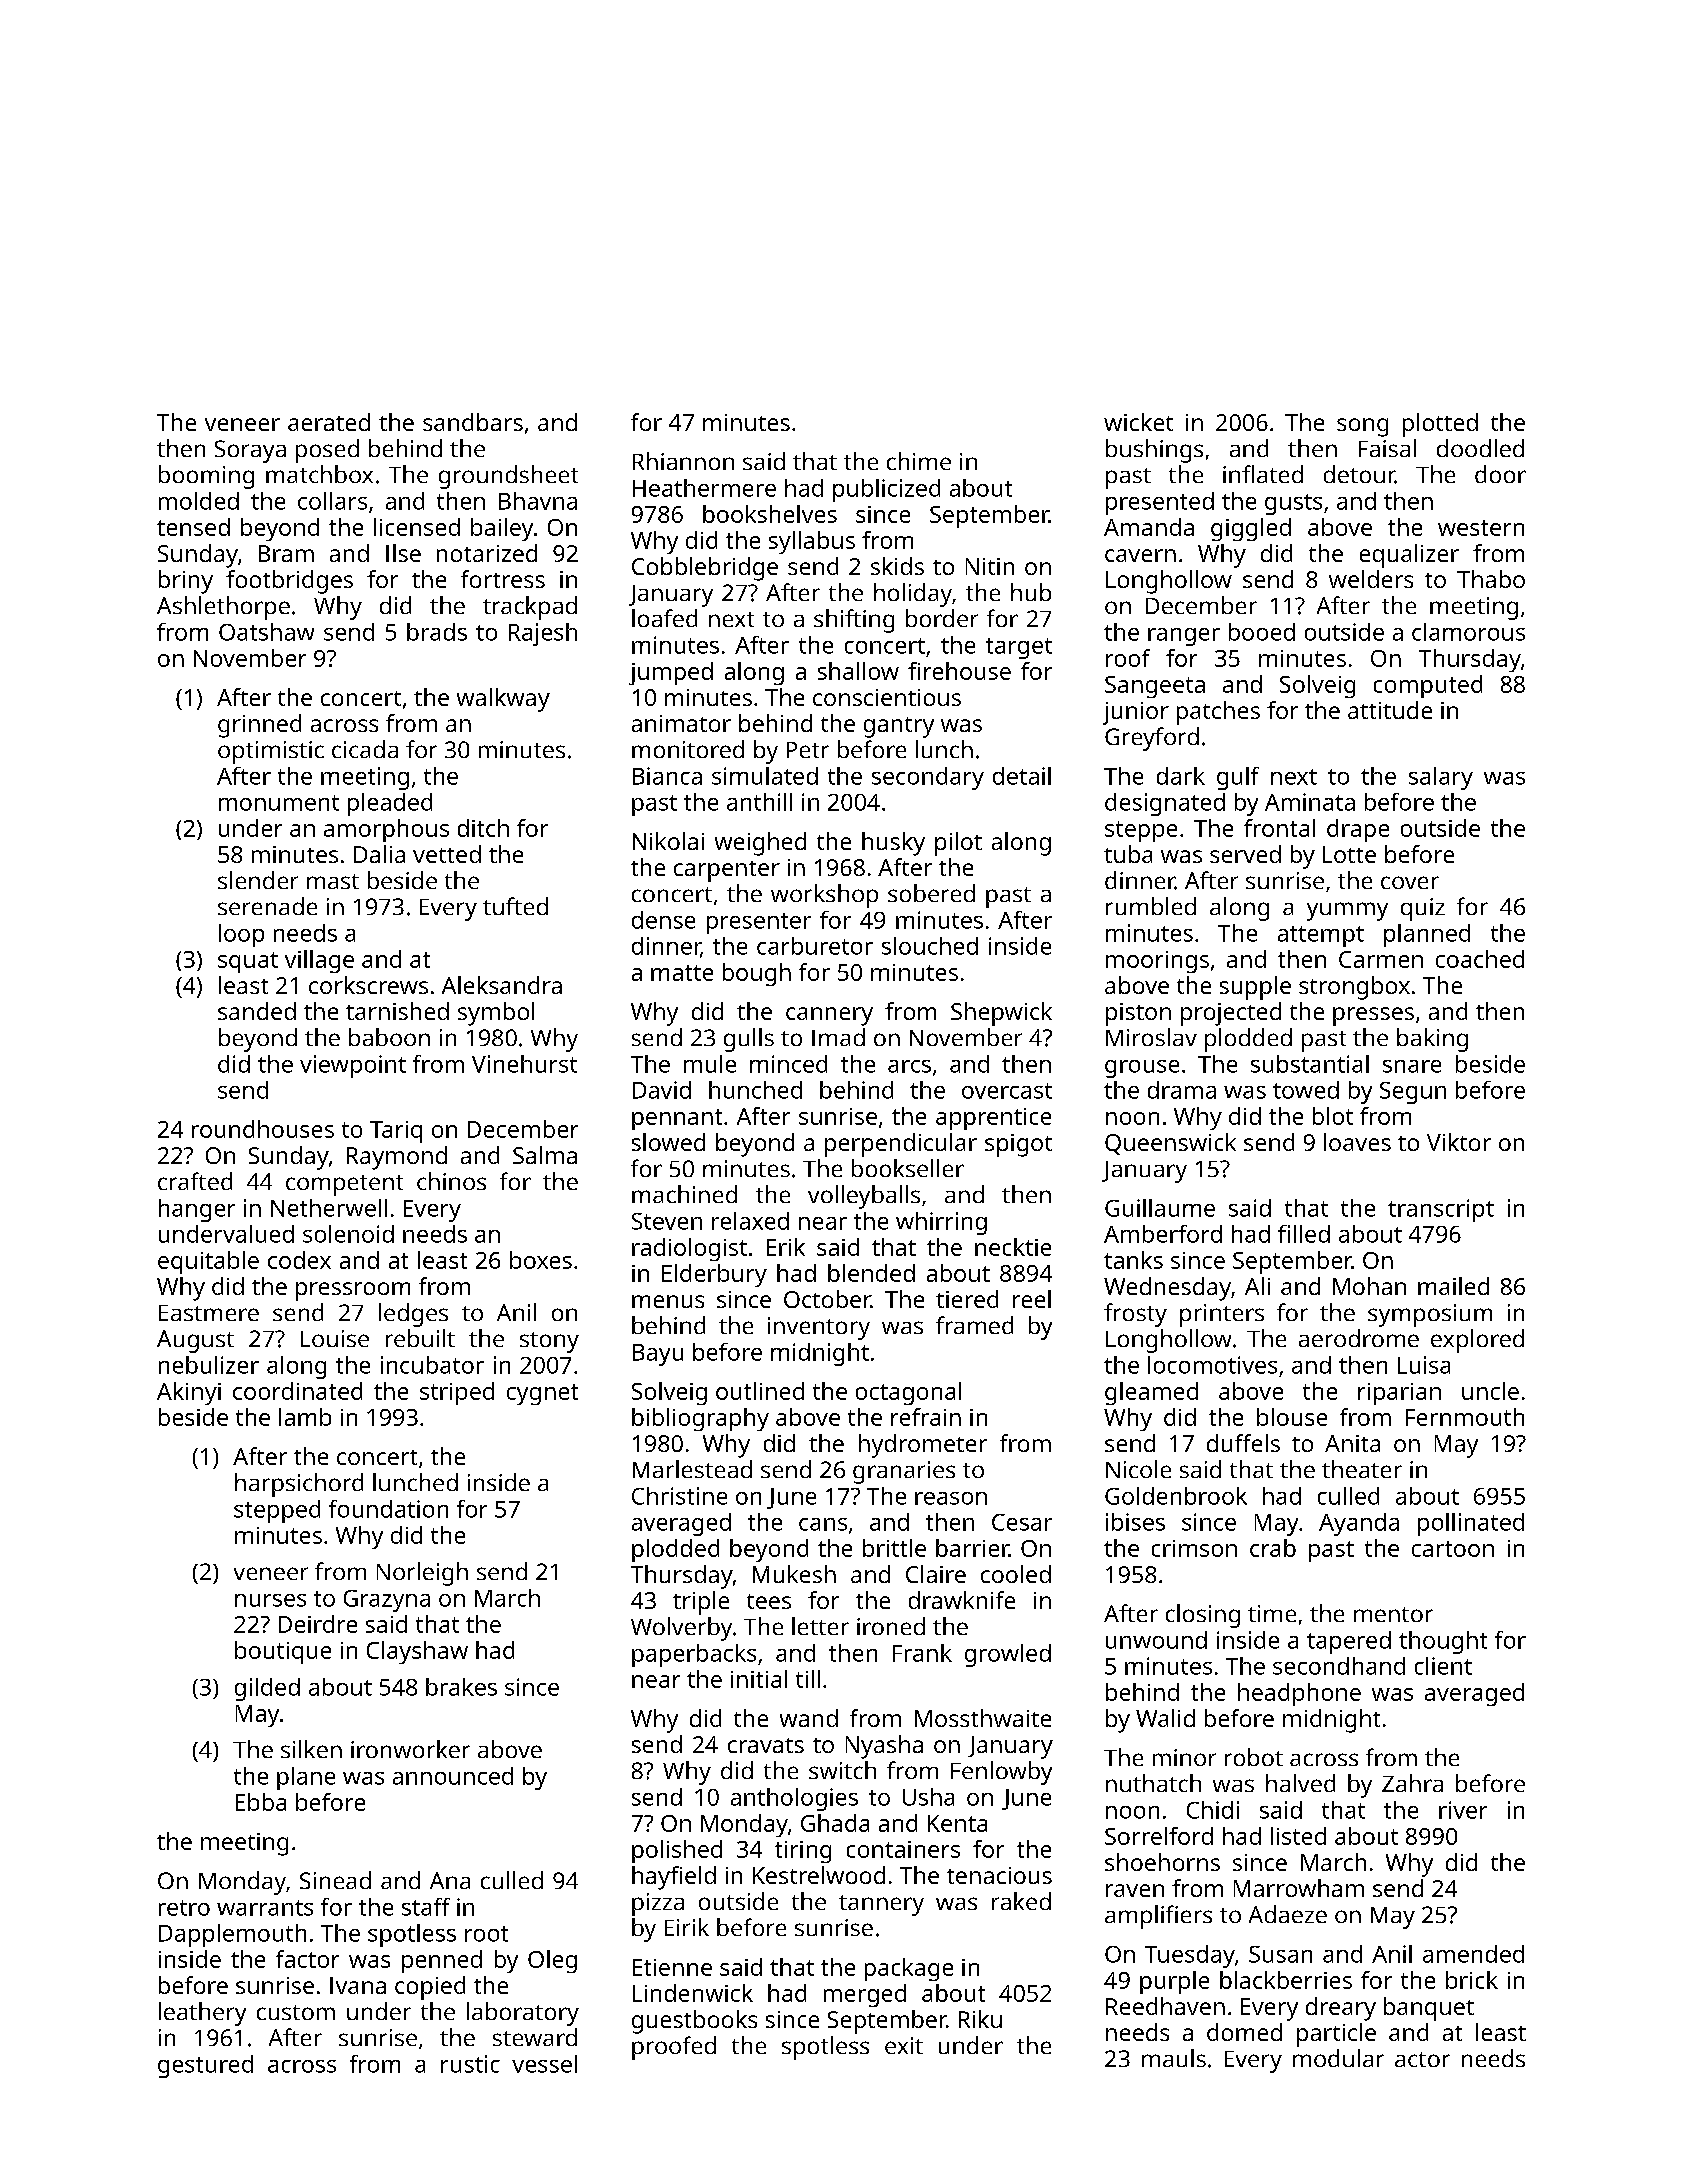 The width and height of the document is (1683, 2178). What do you see at coordinates (189, 1393) in the document?
I see `Akinyi` at bounding box center [189, 1393].
